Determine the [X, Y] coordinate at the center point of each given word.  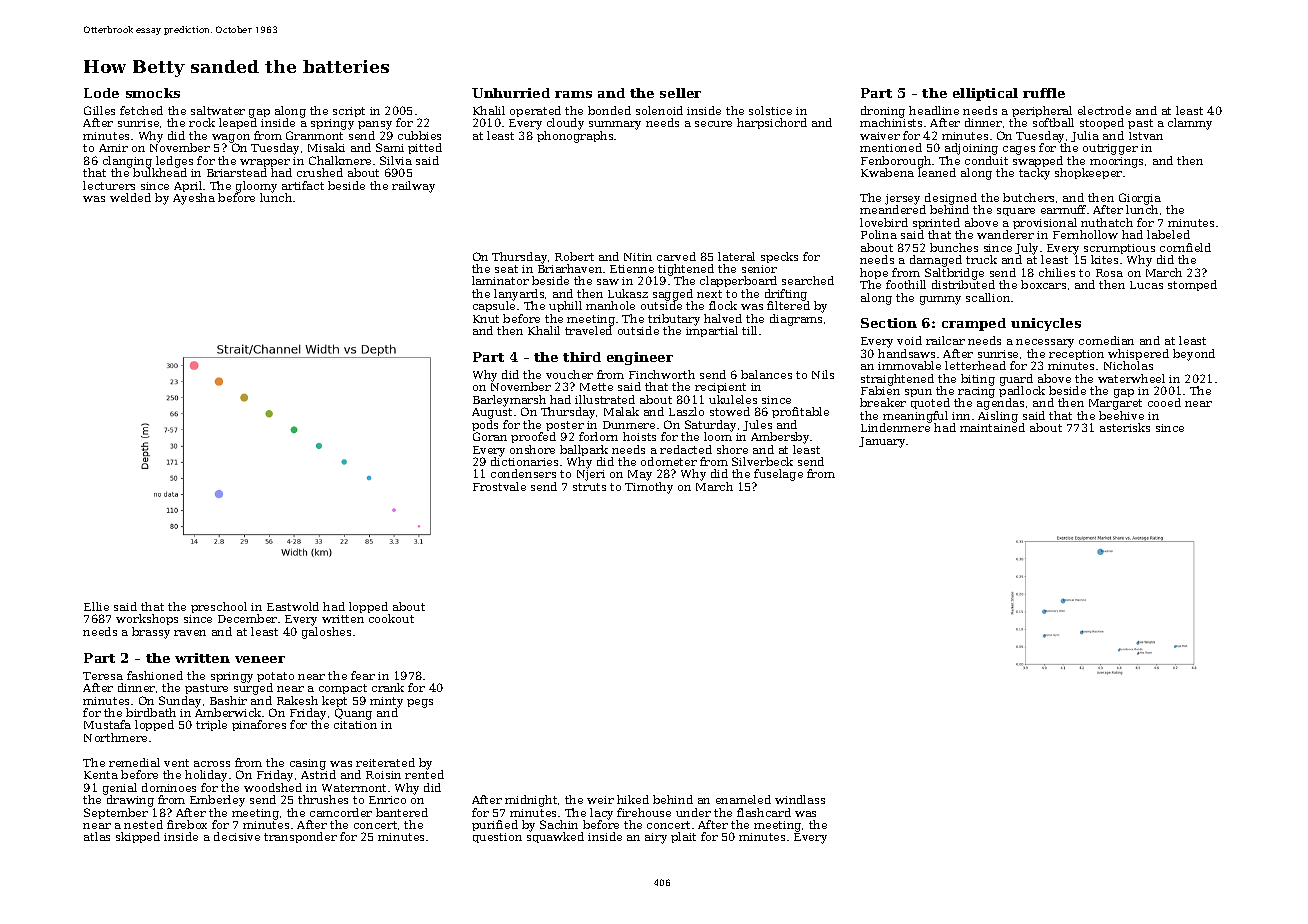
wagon [231, 138]
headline [934, 110]
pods [485, 425]
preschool [219, 607]
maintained [992, 428]
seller [680, 93]
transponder [300, 837]
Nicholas [1128, 365]
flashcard [764, 812]
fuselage [778, 475]
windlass [800, 799]
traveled [588, 330]
